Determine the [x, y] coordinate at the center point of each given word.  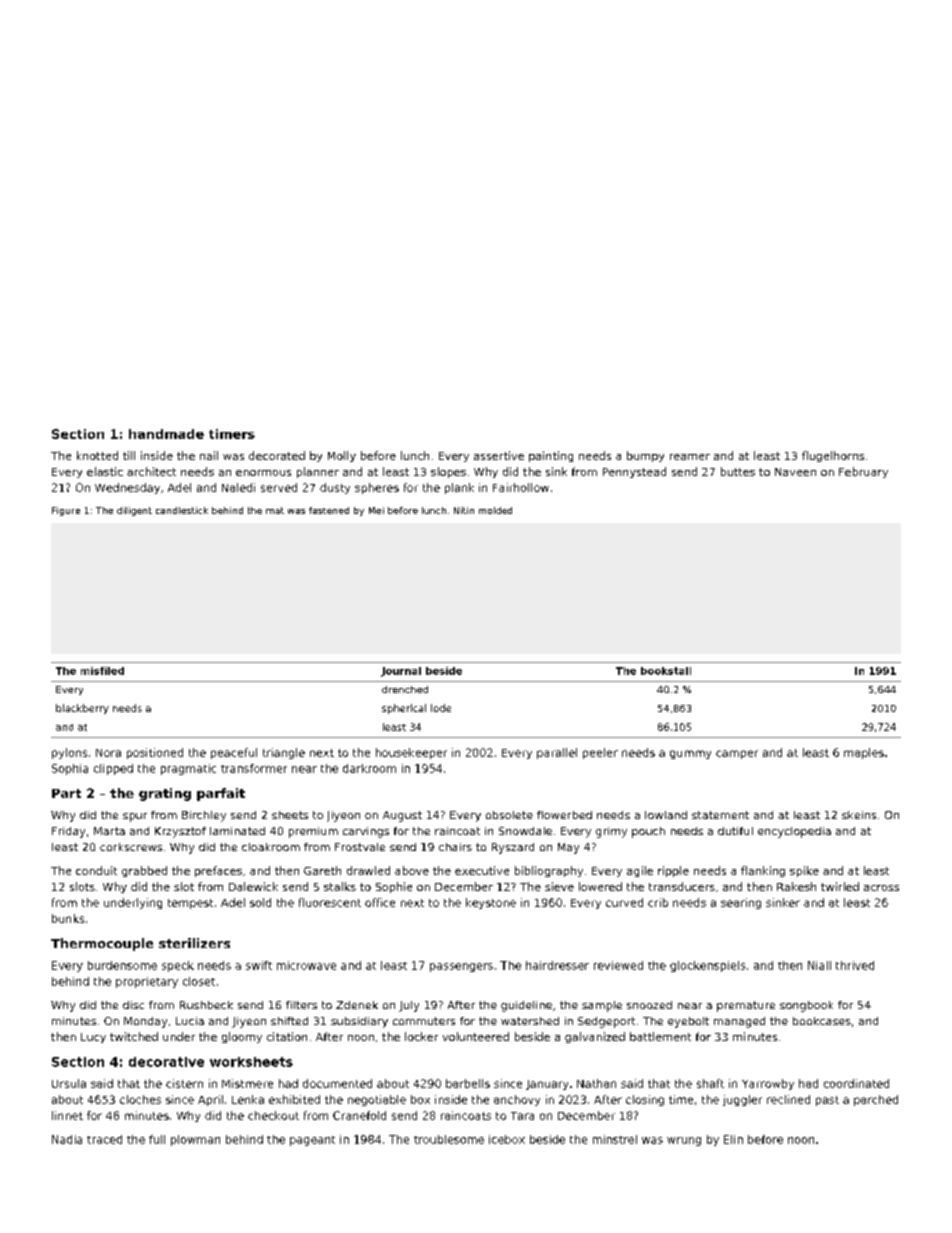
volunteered [476, 1036]
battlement [660, 1036]
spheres [377, 488]
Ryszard [513, 848]
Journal [401, 672]
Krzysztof [180, 832]
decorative [166, 1062]
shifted [289, 1021]
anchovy [517, 1100]
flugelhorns [833, 456]
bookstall [666, 671]
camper [737, 754]
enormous [263, 473]
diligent [134, 511]
